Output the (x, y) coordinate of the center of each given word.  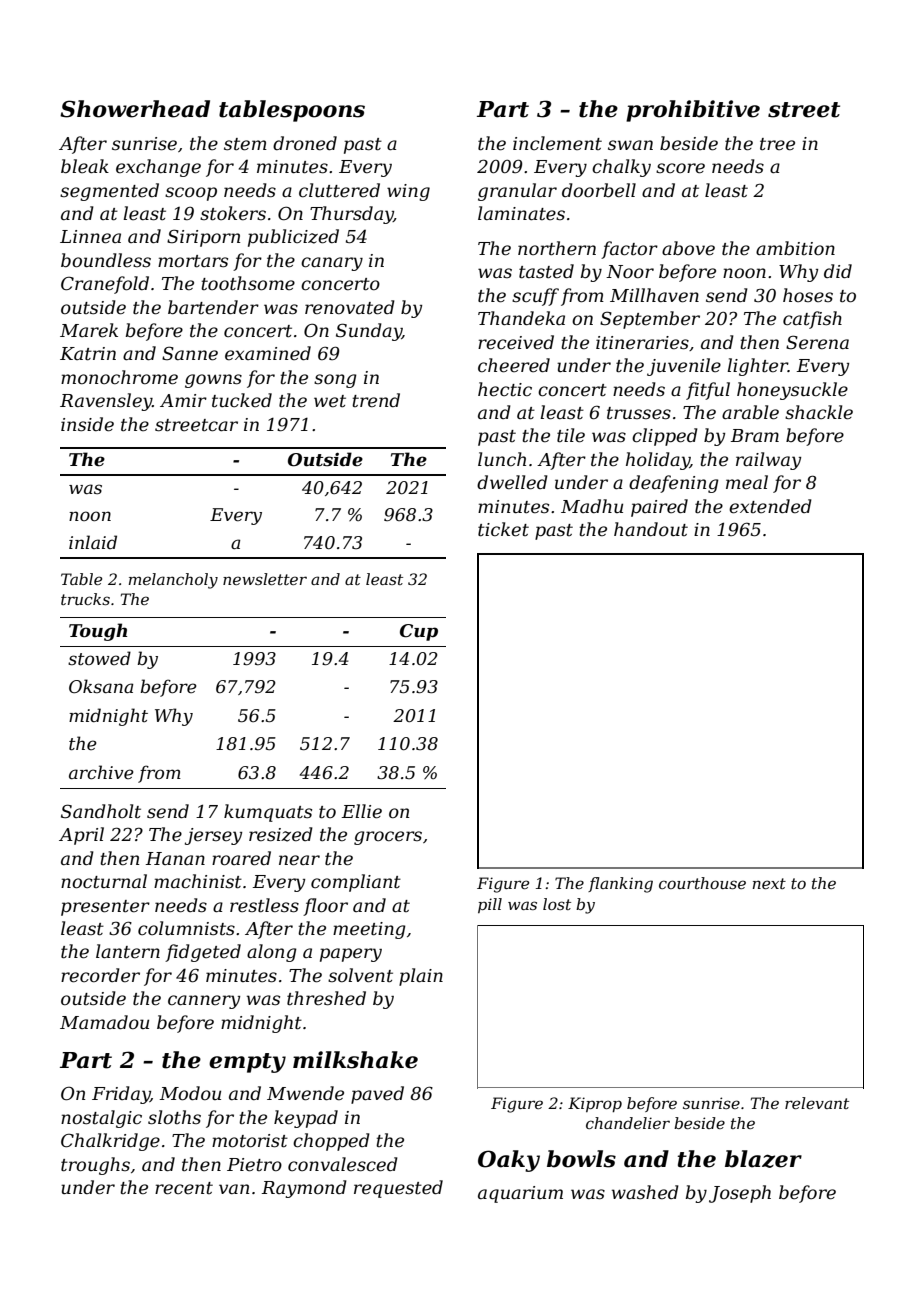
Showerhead (135, 109)
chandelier (628, 1123)
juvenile (684, 367)
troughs (95, 1166)
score (680, 168)
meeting (369, 930)
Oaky (509, 1161)
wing (408, 192)
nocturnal (104, 881)
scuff (535, 297)
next (769, 883)
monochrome (119, 377)
